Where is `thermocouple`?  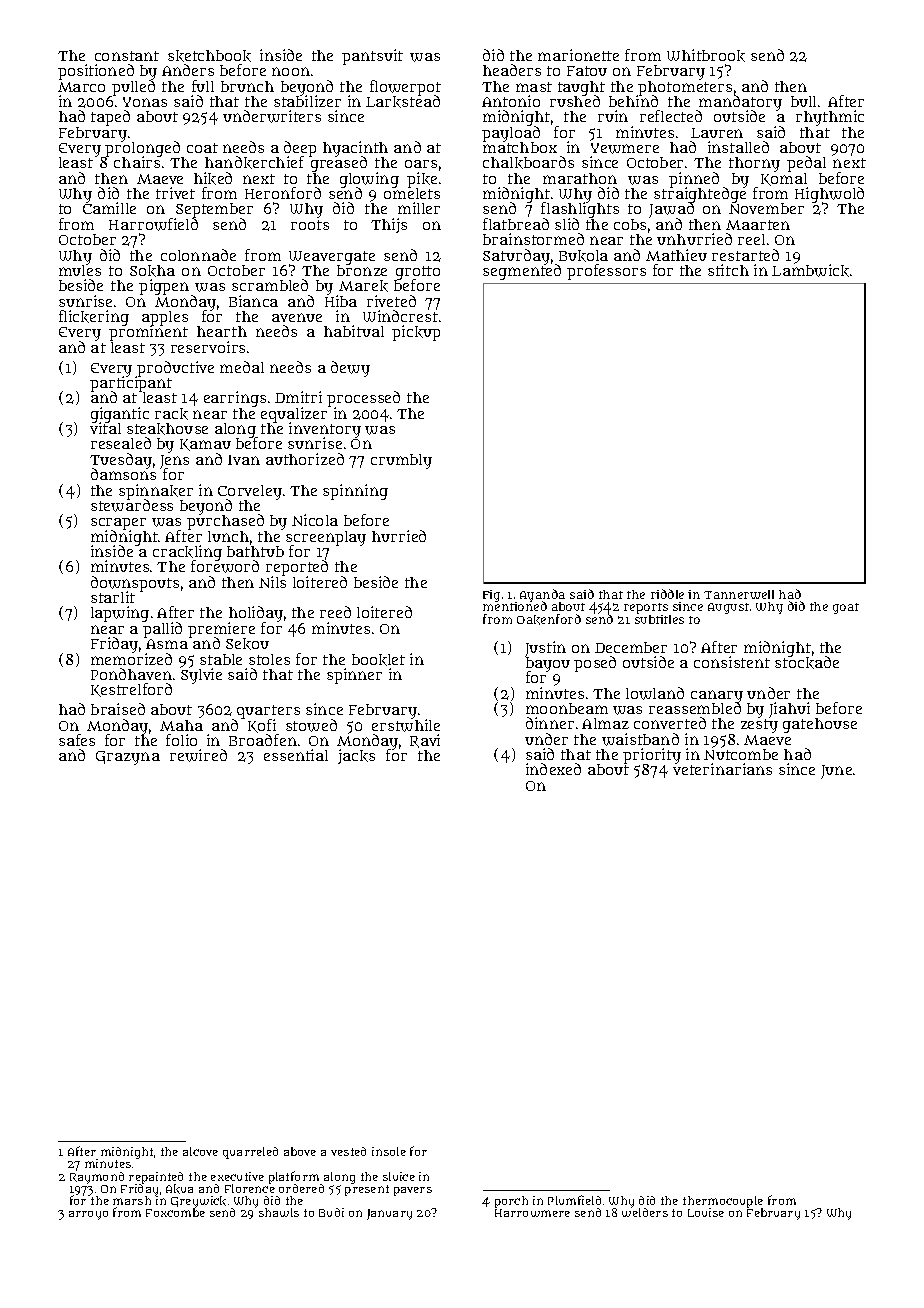
thermocouple is located at coordinates (723, 1202).
